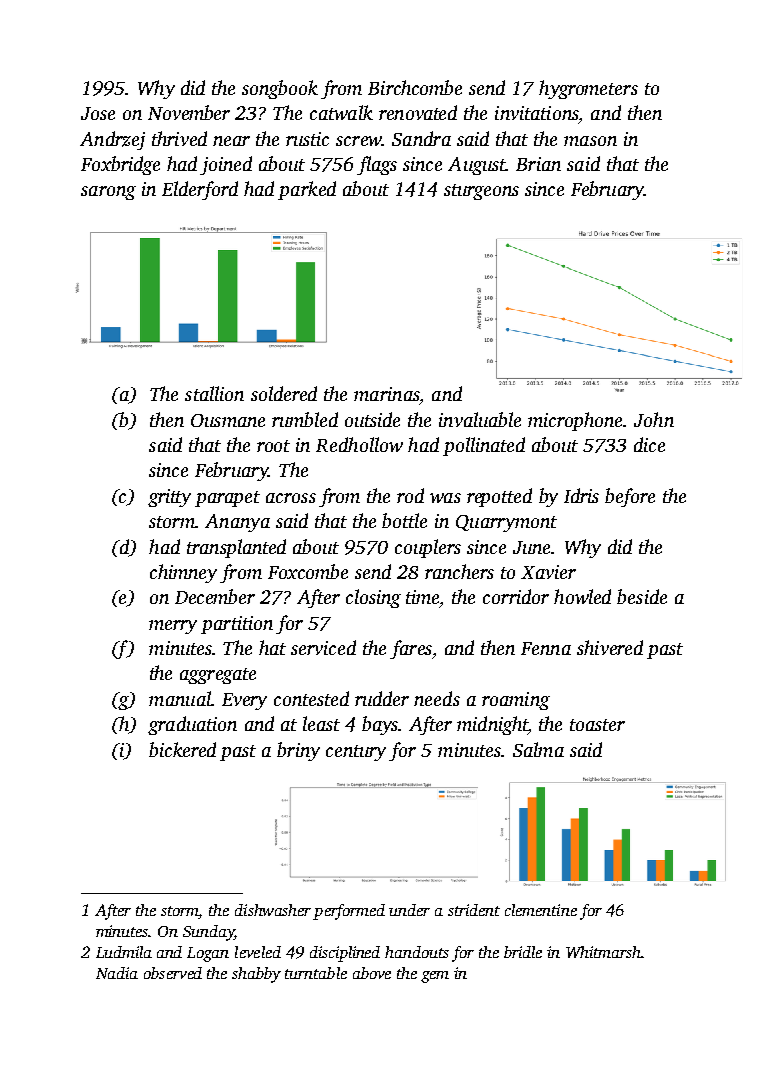  What do you see at coordinates (273, 910) in the screenshot?
I see `dishwasher` at bounding box center [273, 910].
